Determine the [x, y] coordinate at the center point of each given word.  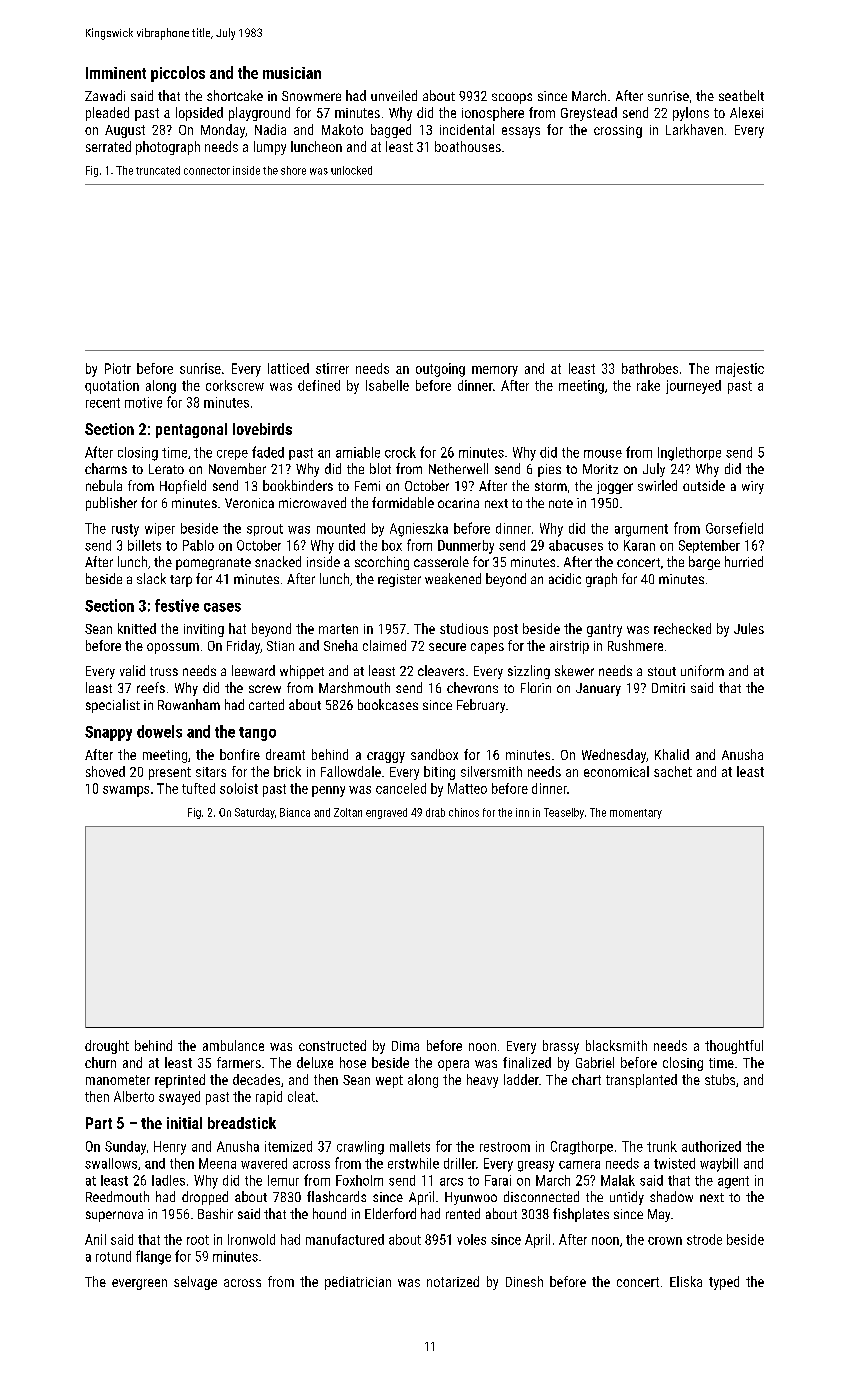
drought [107, 1047]
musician [292, 73]
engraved [386, 813]
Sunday [125, 1148]
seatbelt [741, 95]
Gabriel [595, 1062]
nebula [104, 485]
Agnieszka [419, 530]
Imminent [116, 73]
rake [648, 385]
